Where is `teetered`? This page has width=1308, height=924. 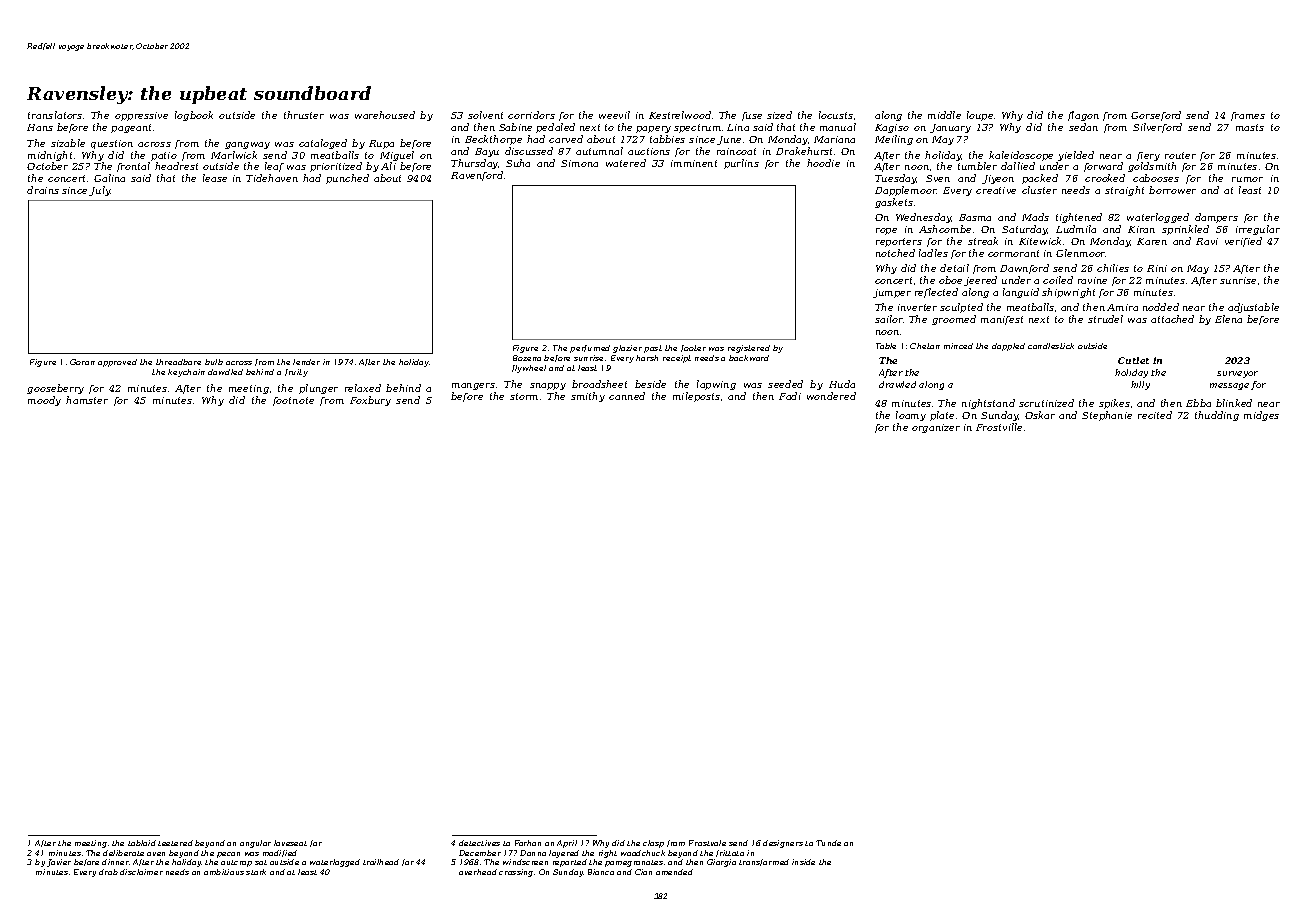 teetered is located at coordinates (175, 843).
